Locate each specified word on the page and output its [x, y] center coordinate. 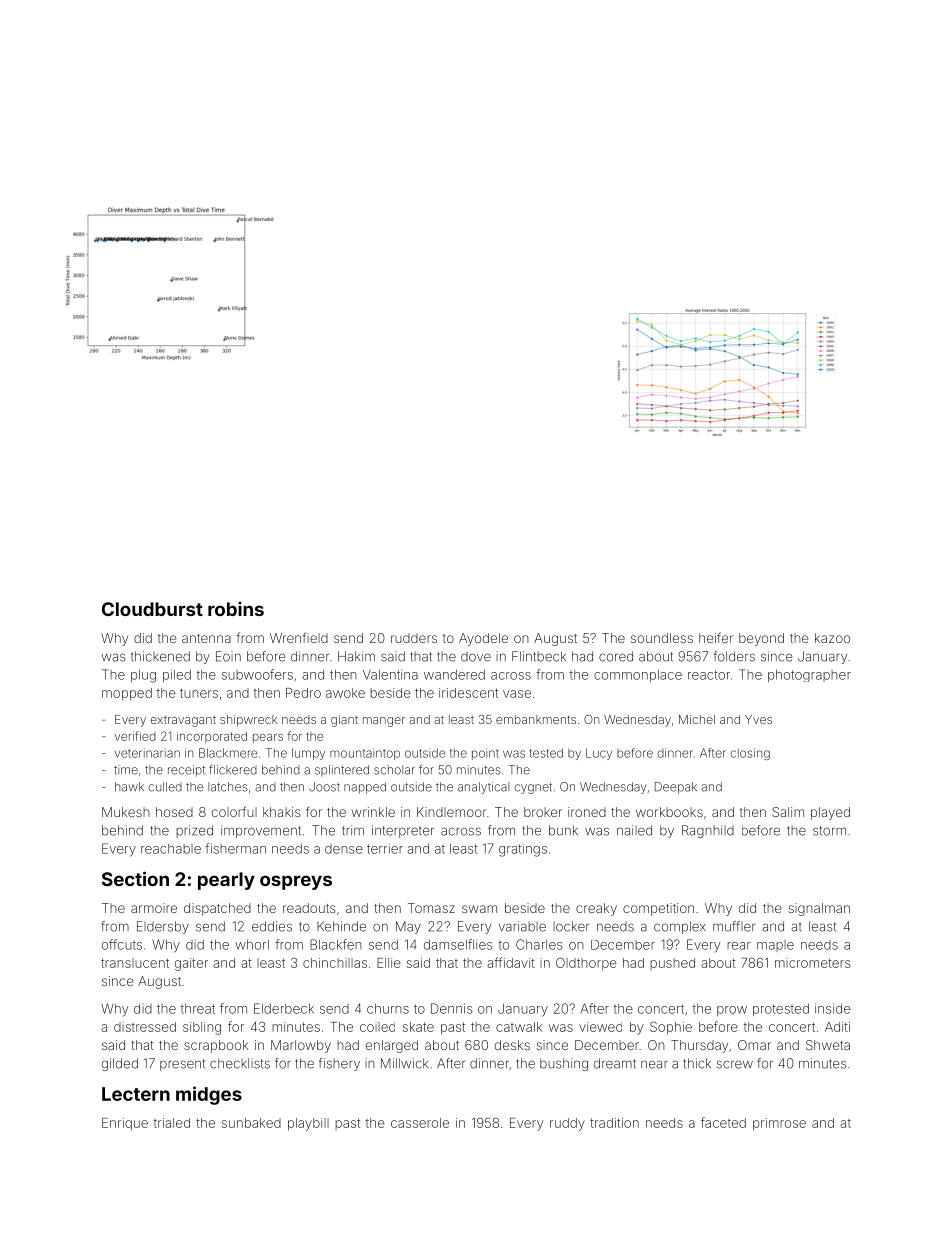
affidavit [511, 962]
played [830, 813]
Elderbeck [284, 1008]
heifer [716, 637]
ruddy [567, 1124]
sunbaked [251, 1123]
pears [268, 738]
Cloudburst [152, 609]
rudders [414, 638]
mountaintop [365, 754]
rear [739, 946]
